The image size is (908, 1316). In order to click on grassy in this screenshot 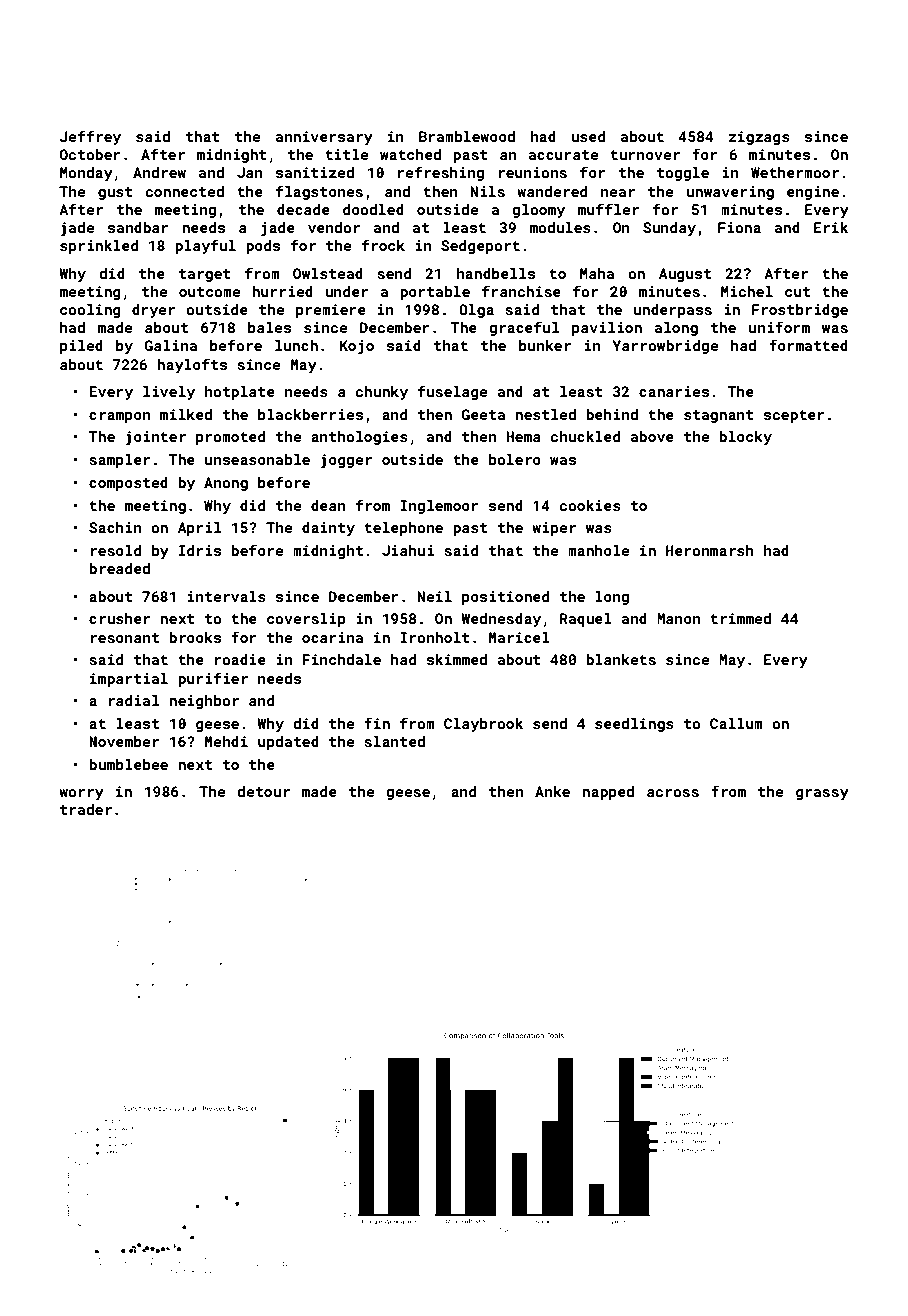, I will do `click(822, 794)`.
